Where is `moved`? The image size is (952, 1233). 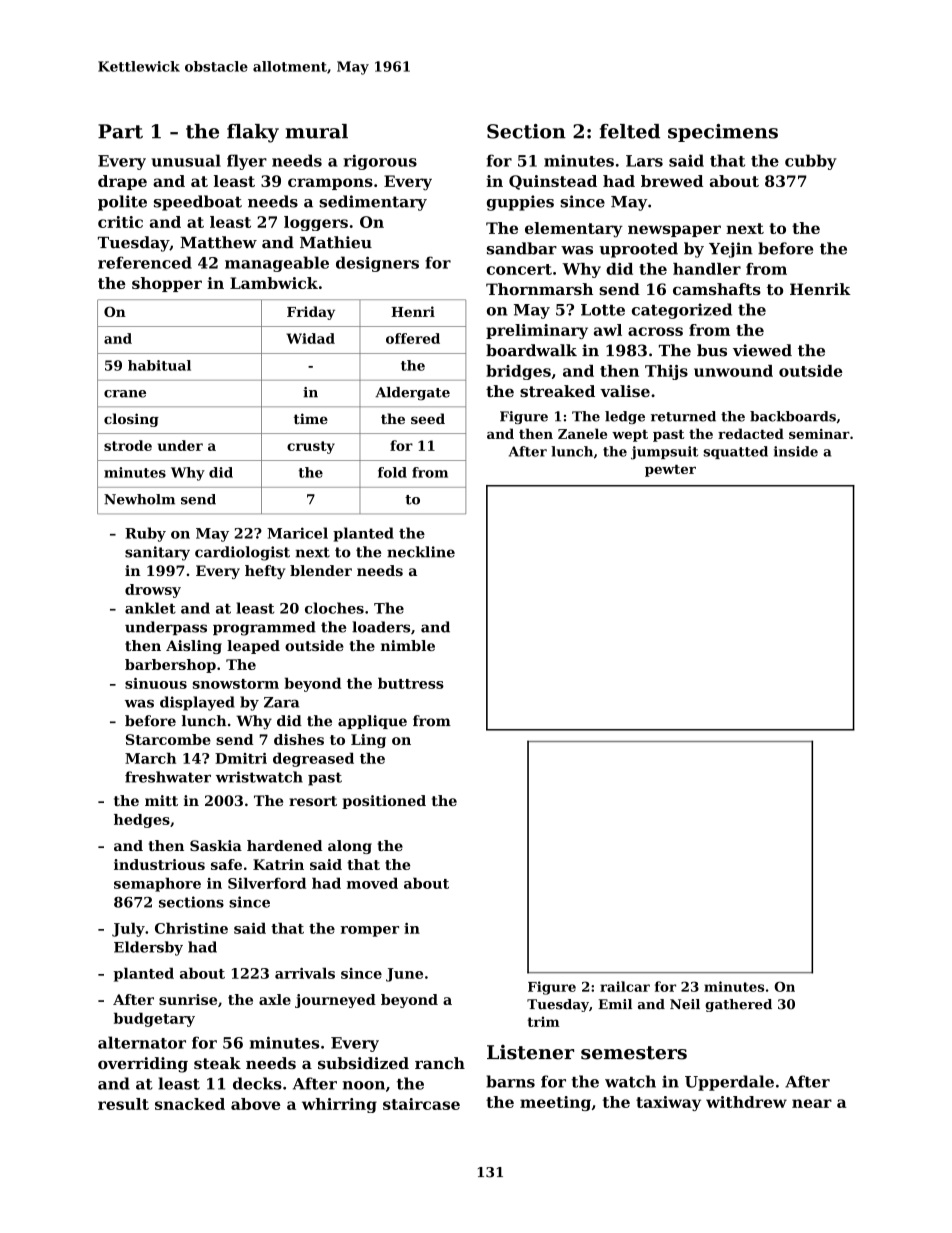
moved is located at coordinates (372, 883).
